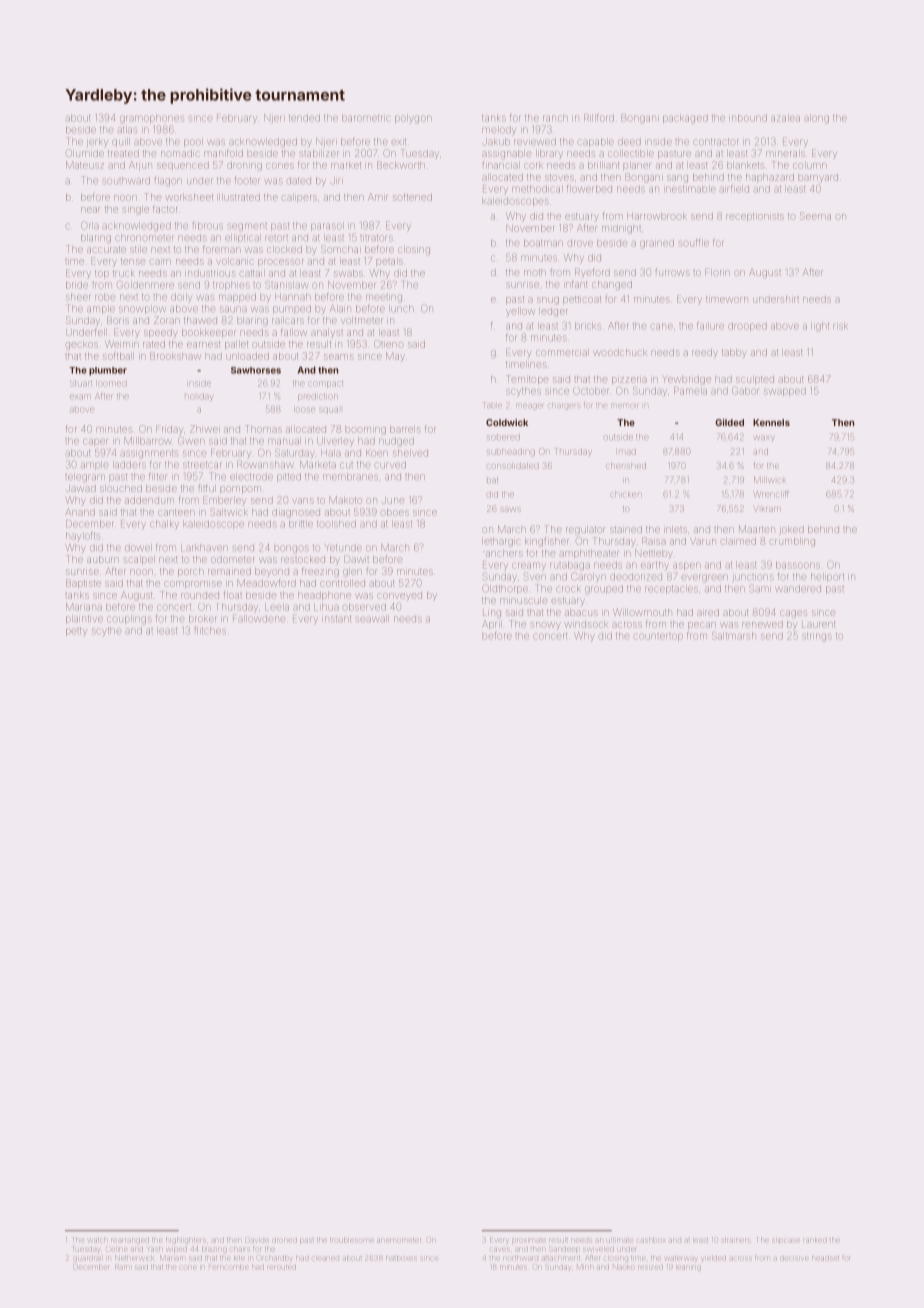  Describe the element at coordinates (83, 583) in the screenshot. I see `Baptiste` at that location.
